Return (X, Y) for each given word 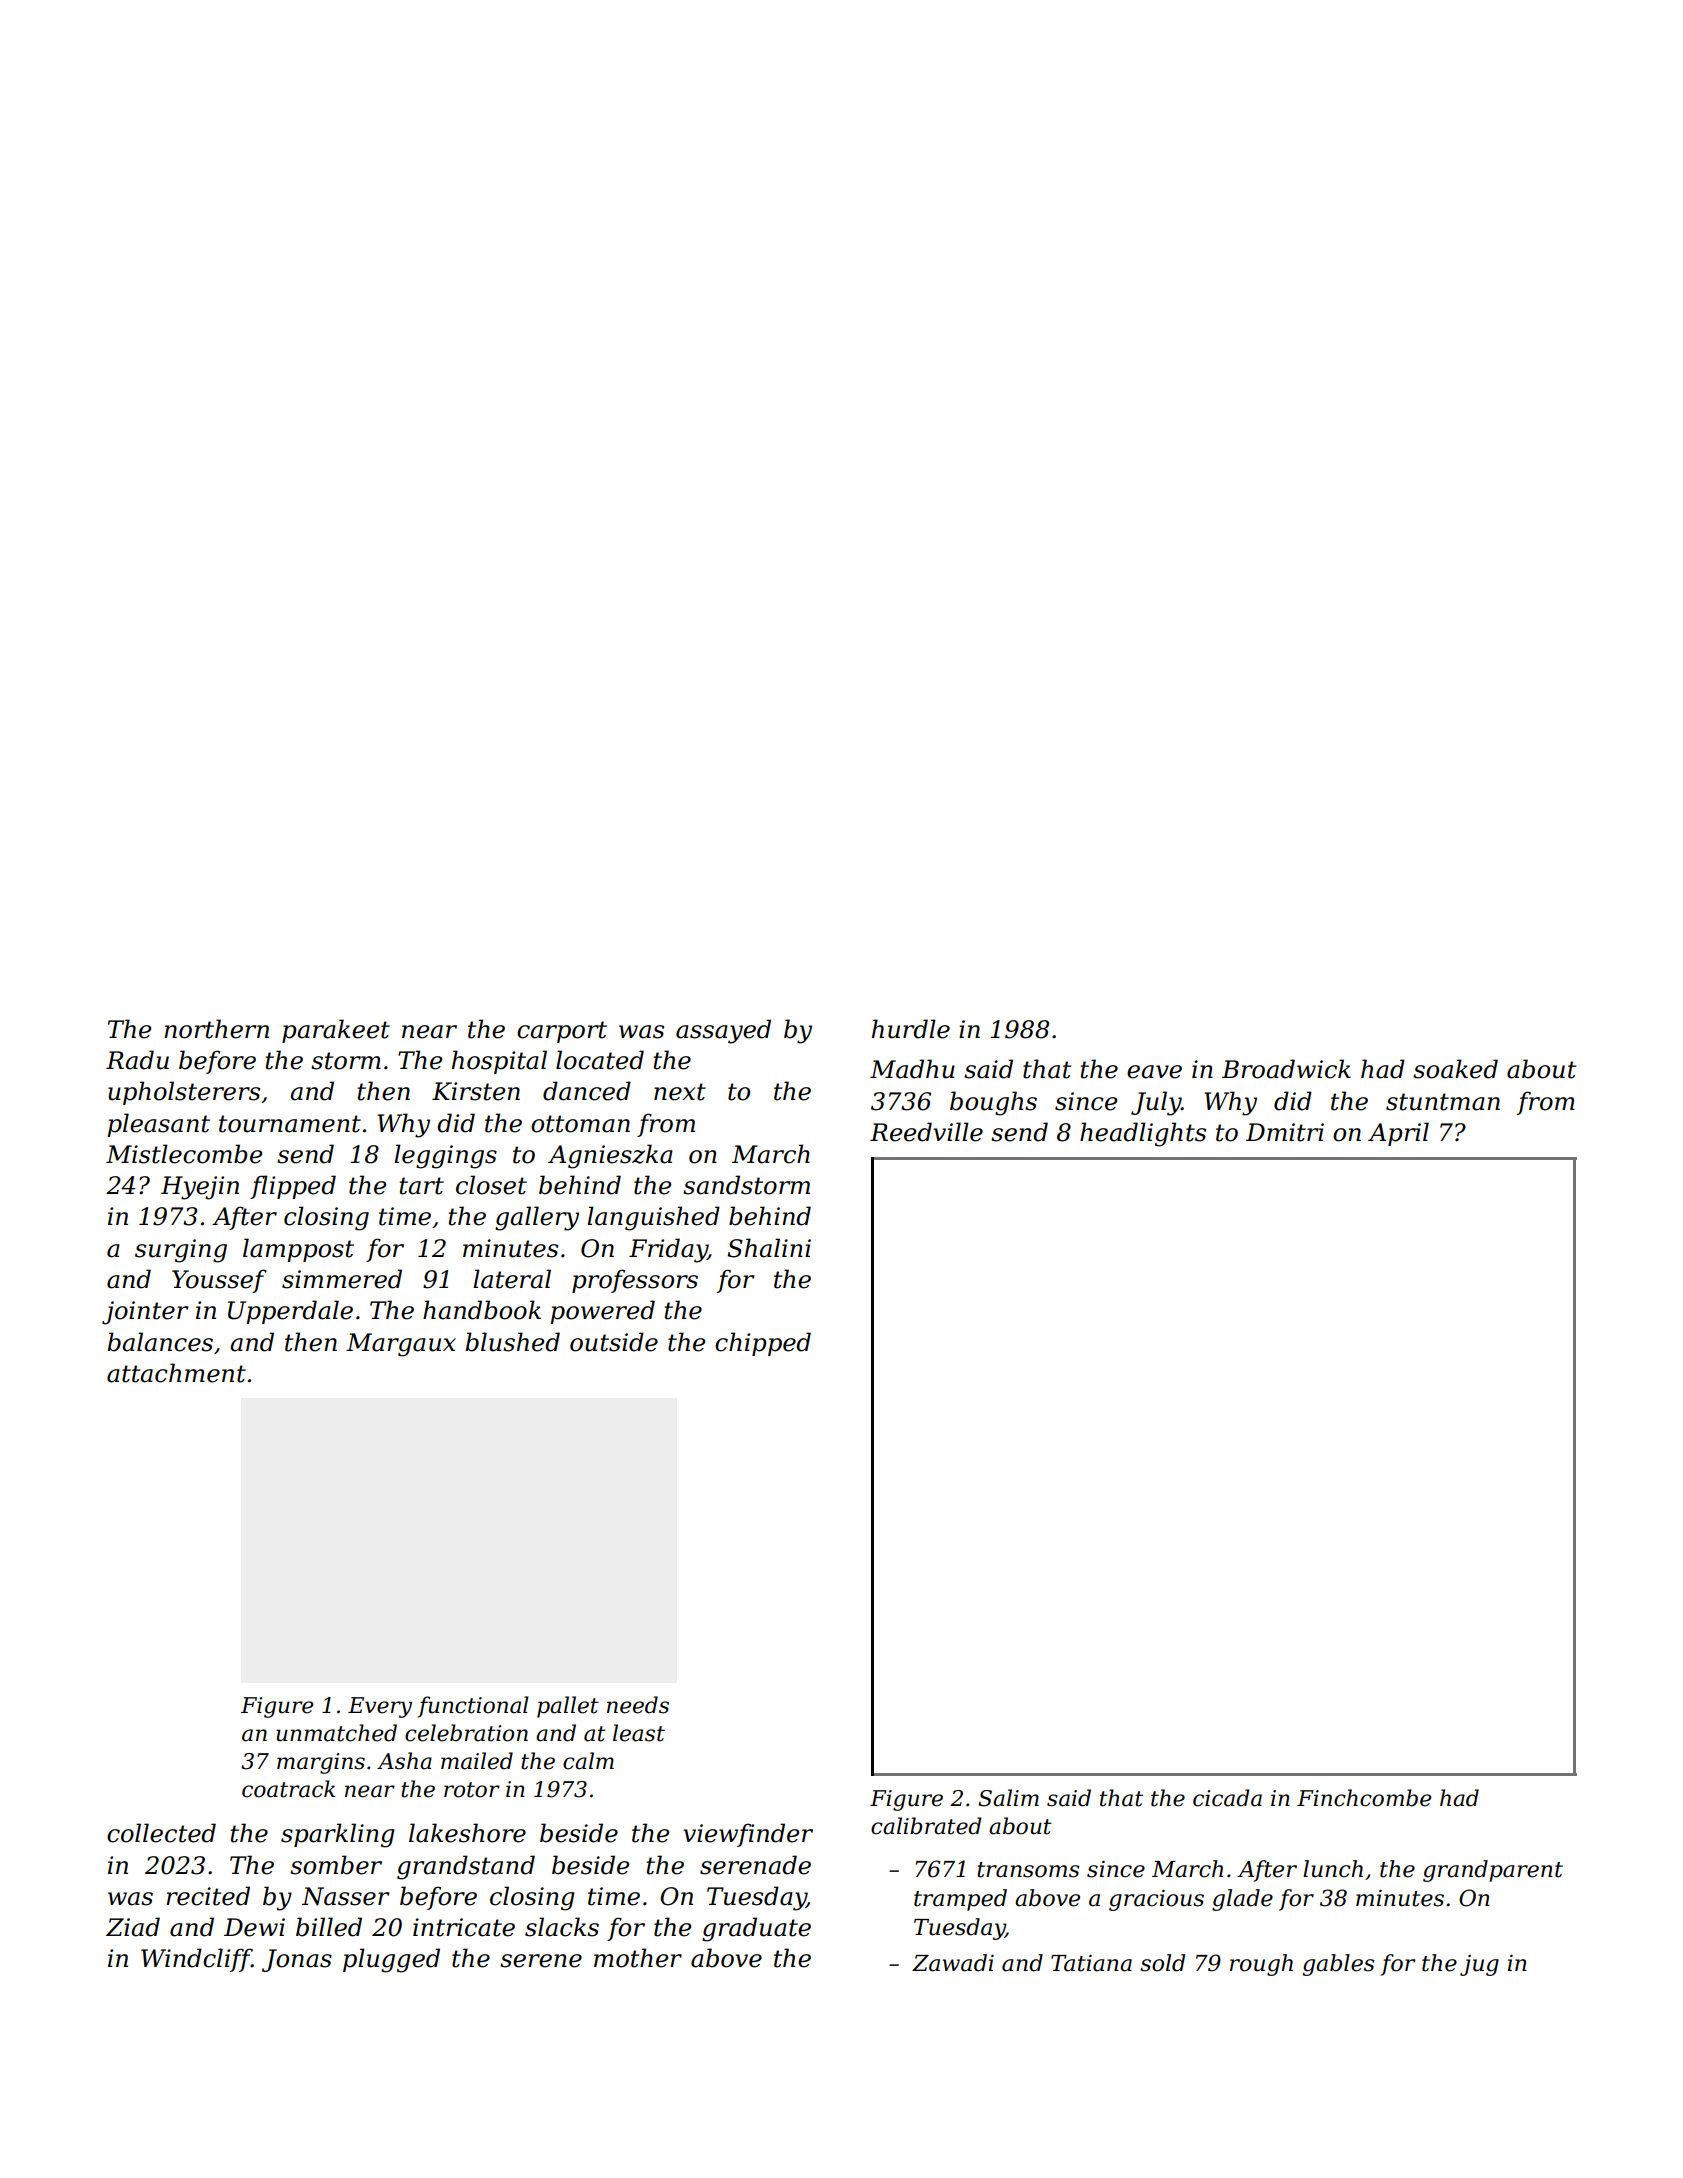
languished (653, 1218)
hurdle (911, 1029)
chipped (763, 1344)
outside (614, 1342)
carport (562, 1032)
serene (541, 1961)
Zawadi (953, 1963)
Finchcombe (1364, 1798)
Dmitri (1285, 1132)
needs (638, 1705)
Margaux (401, 1345)
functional (473, 1707)
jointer (145, 1313)
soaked (1455, 1069)
